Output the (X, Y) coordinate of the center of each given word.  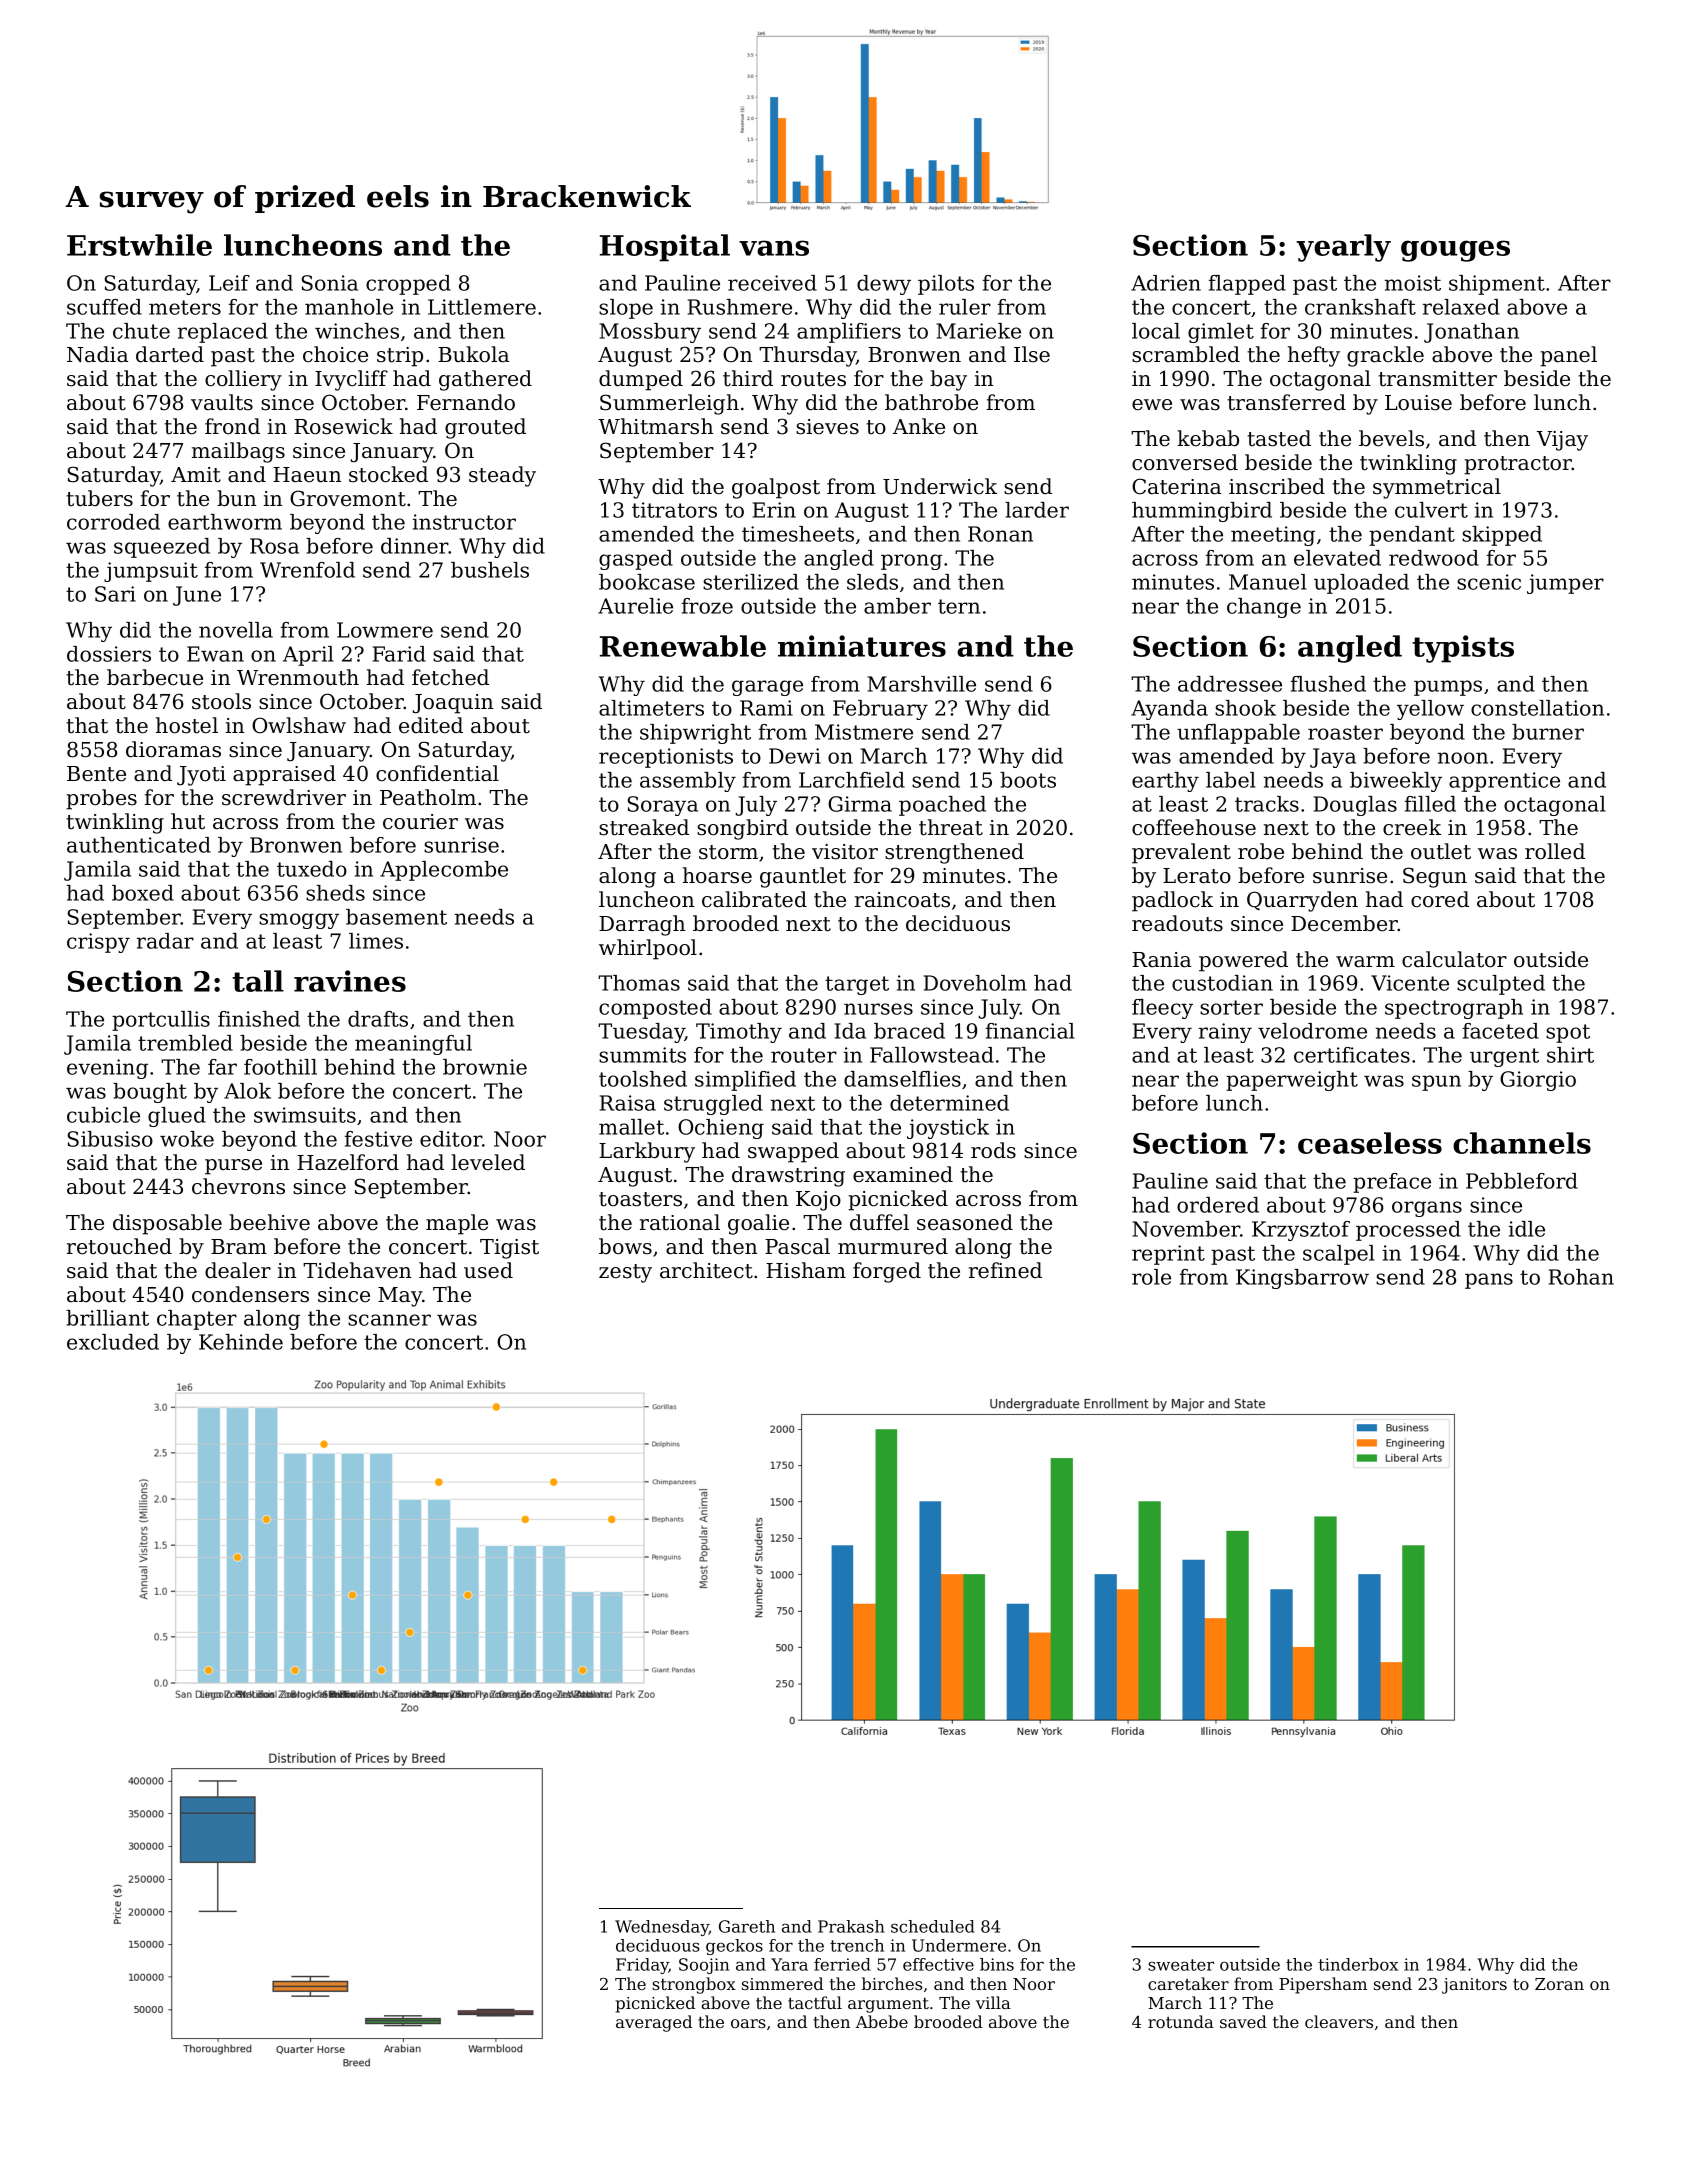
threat (951, 827)
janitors (1474, 1986)
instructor (464, 522)
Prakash (851, 1926)
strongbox (694, 1985)
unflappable (1238, 734)
